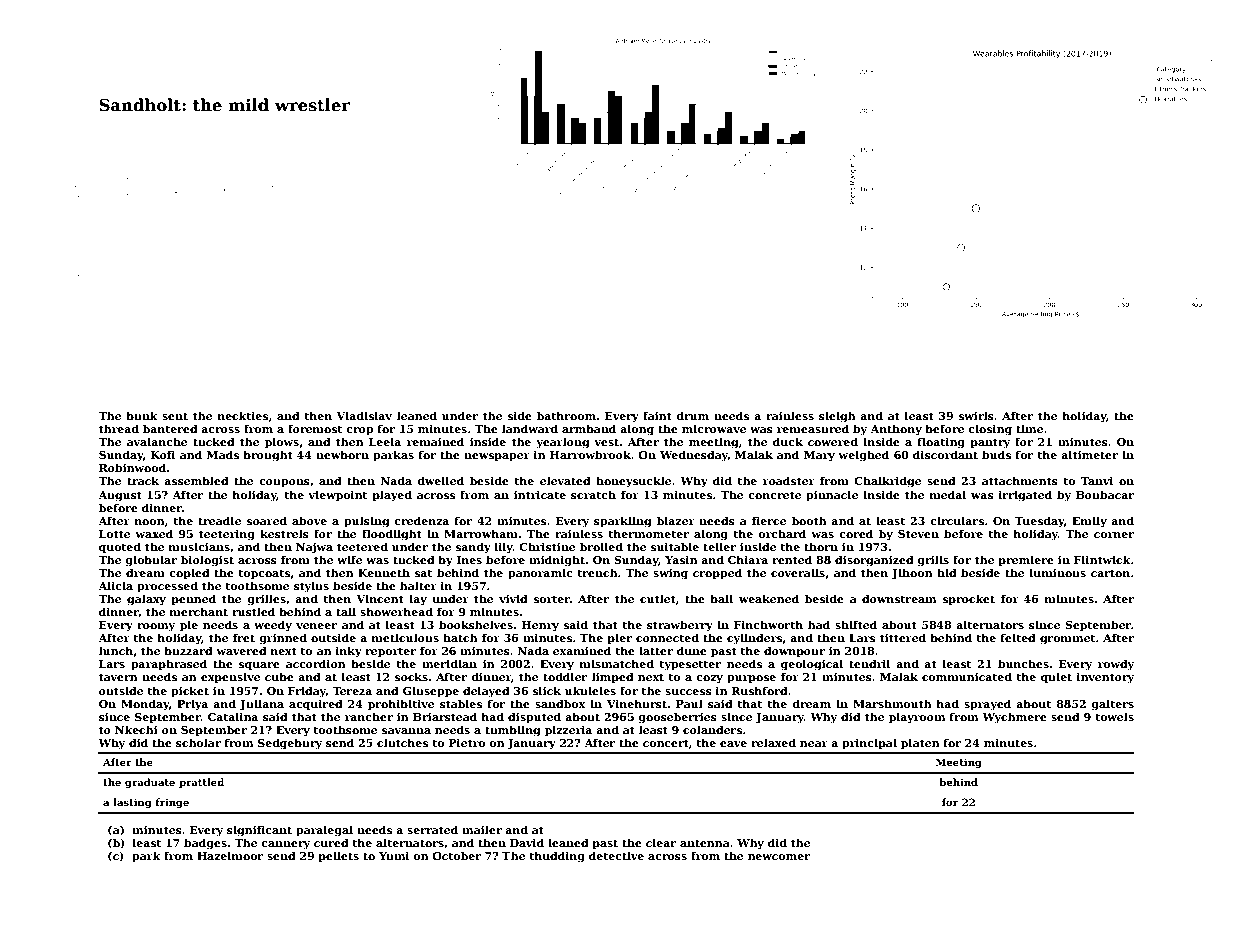 The height and width of the document is (952, 1233). I want to click on antenna, so click(705, 843).
